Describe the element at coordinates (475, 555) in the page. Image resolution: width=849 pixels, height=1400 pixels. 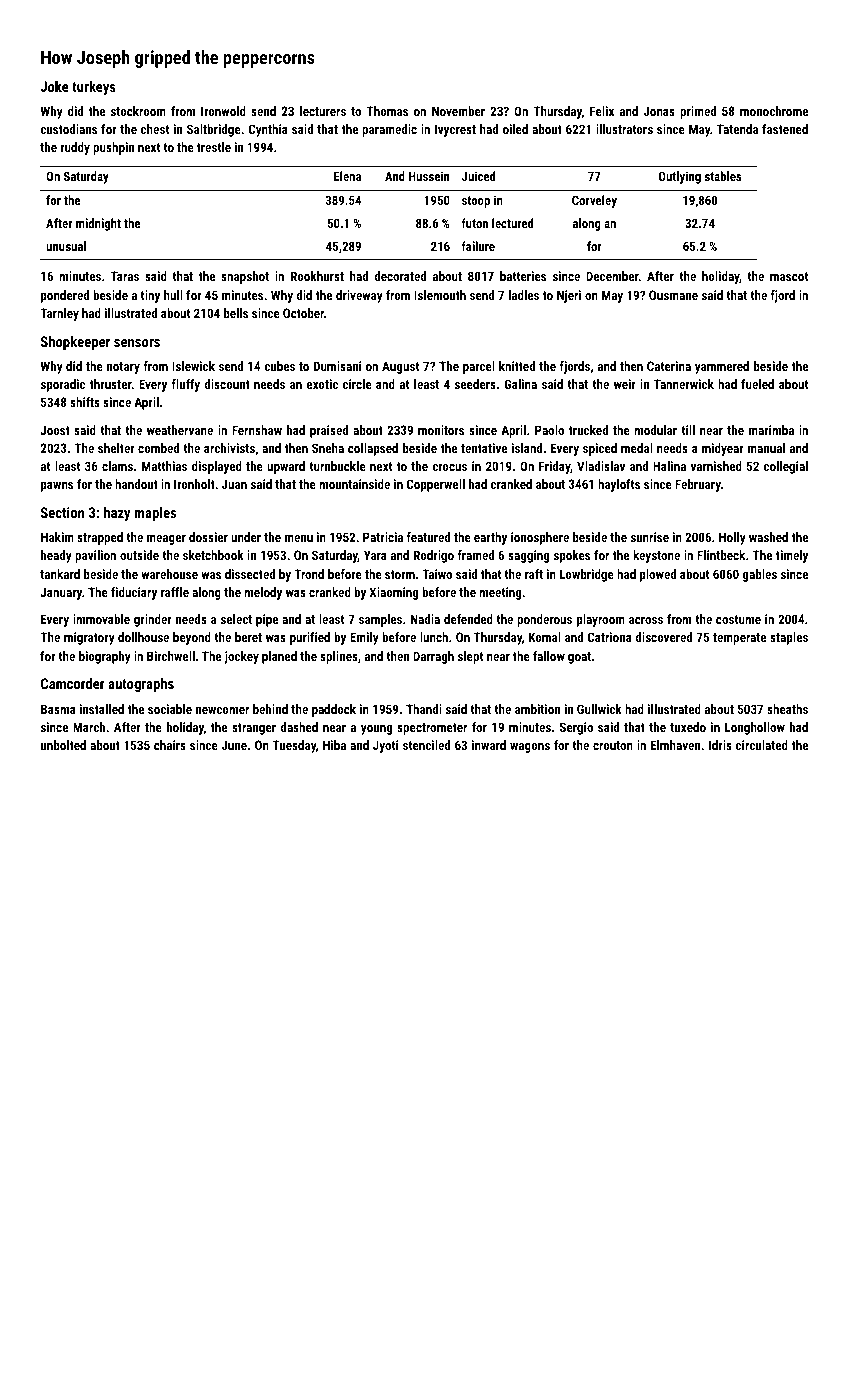
I see `framed` at that location.
